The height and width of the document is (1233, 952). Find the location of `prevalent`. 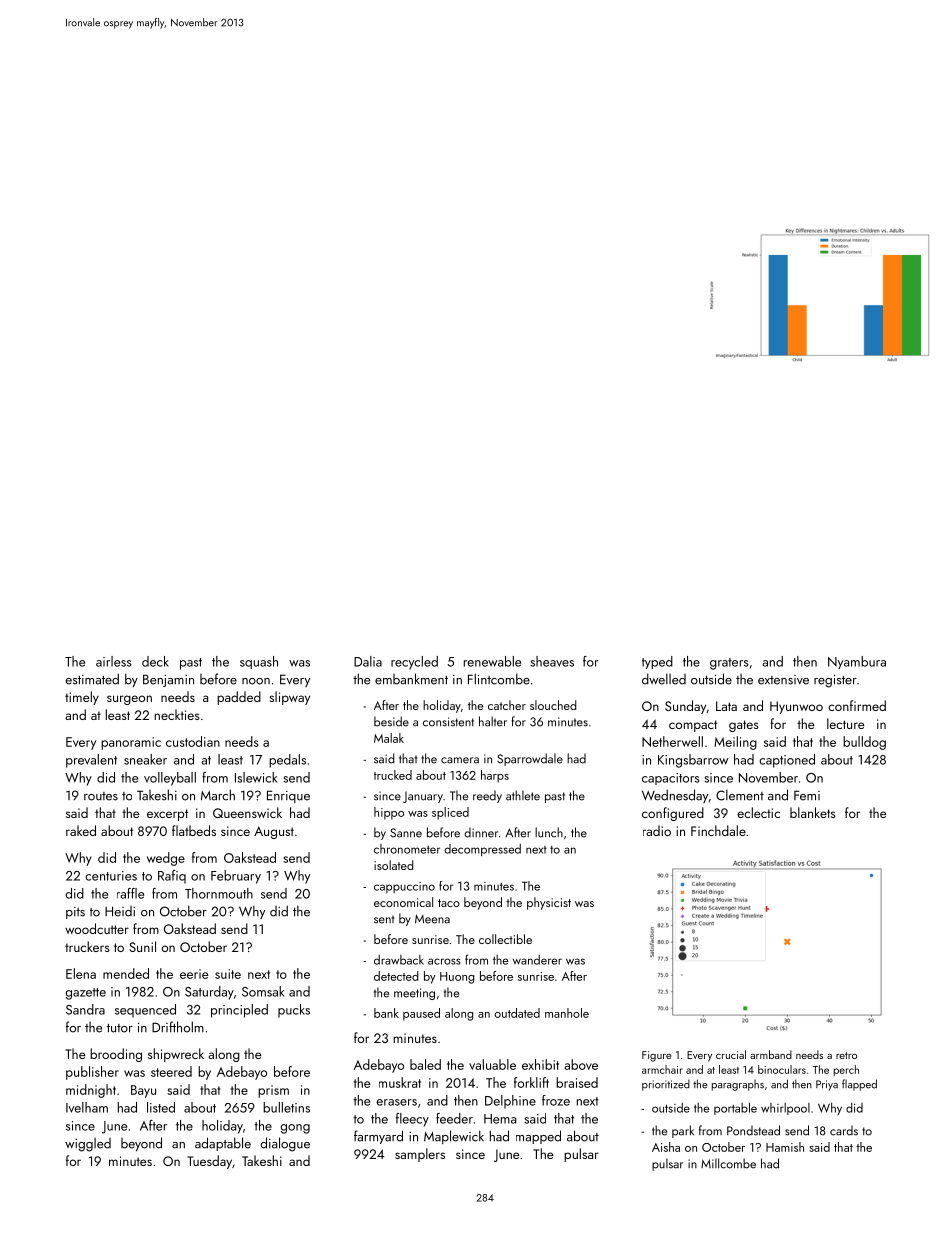

prevalent is located at coordinates (91, 761).
